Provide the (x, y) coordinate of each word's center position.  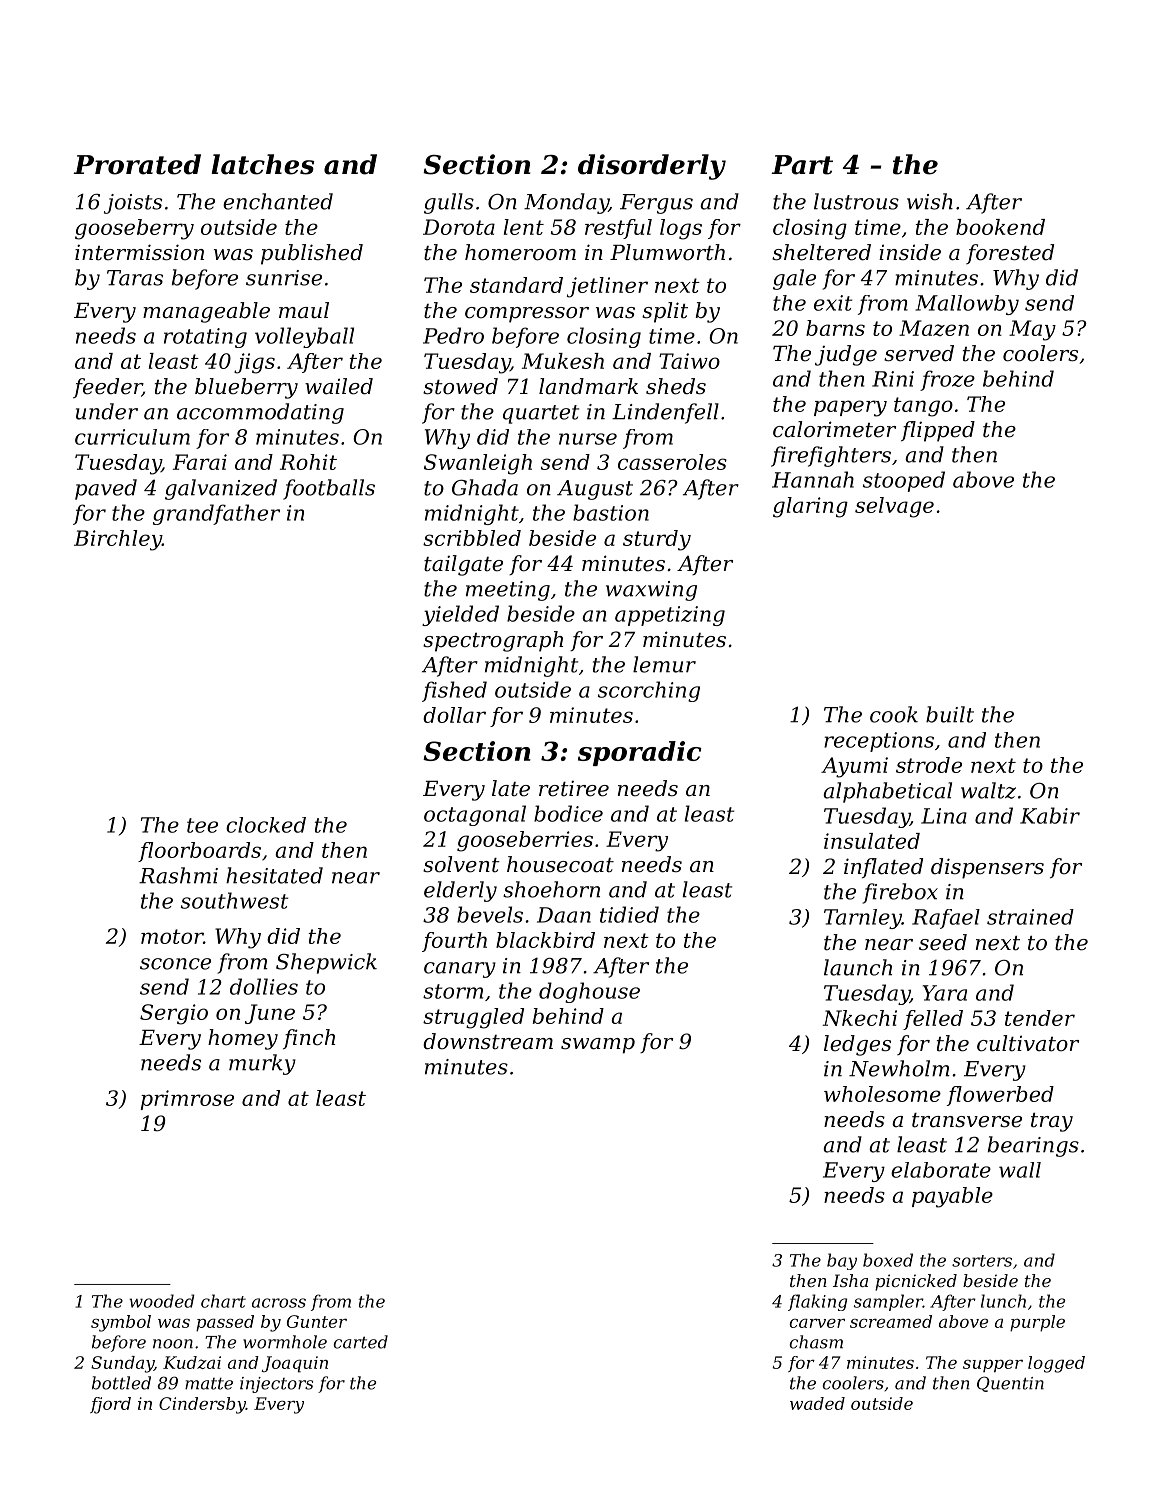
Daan (564, 915)
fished (454, 691)
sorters (982, 1261)
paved (106, 489)
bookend (1000, 227)
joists (133, 204)
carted (361, 1342)
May (1032, 330)
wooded (162, 1301)
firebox (900, 893)
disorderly (652, 167)
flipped (938, 431)
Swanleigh (478, 464)
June (270, 1014)
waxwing (651, 591)
